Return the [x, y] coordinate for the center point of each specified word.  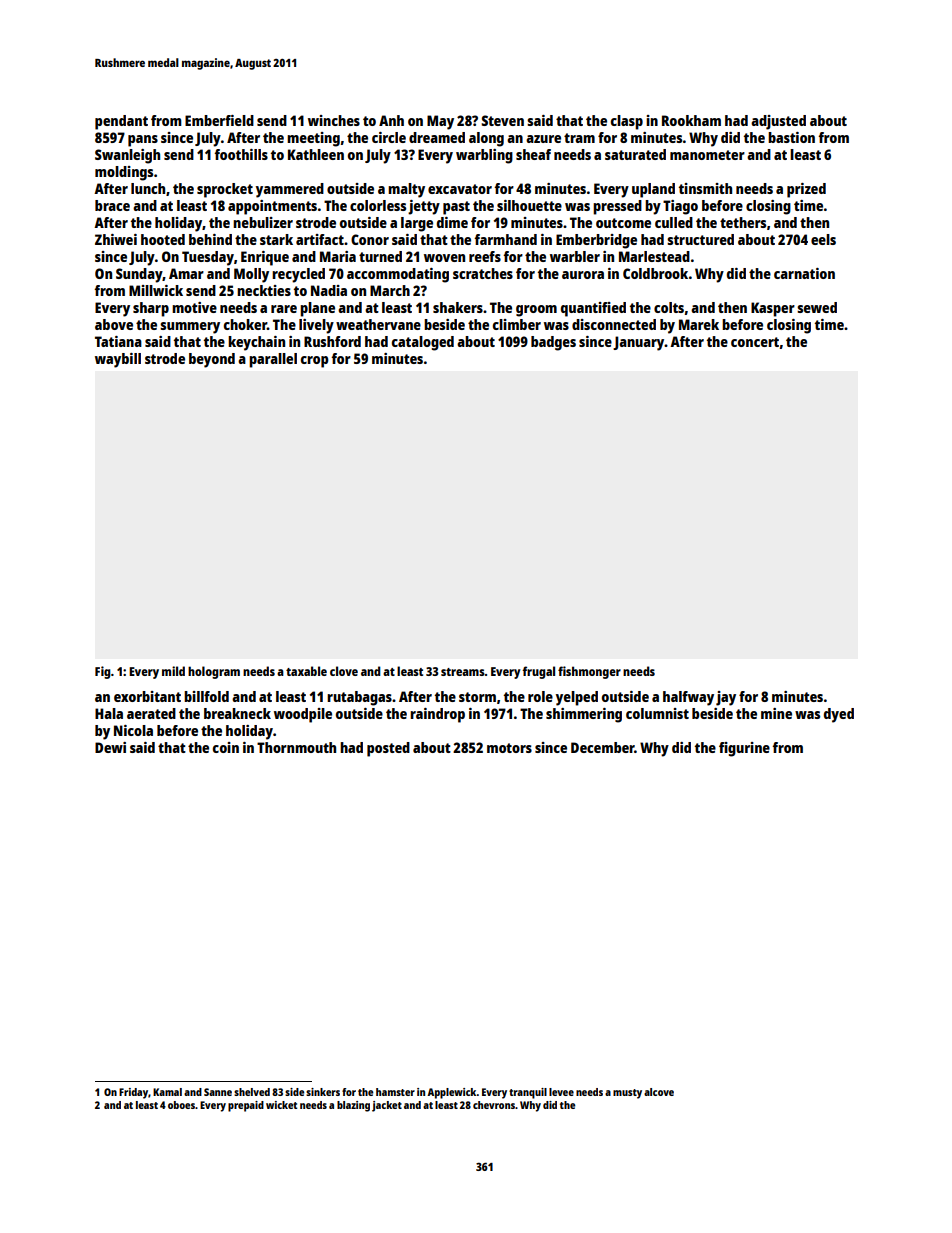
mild [173, 671]
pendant [121, 122]
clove [344, 671]
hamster [395, 1092]
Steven [502, 120]
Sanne [218, 1092]
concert [755, 342]
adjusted [778, 122]
